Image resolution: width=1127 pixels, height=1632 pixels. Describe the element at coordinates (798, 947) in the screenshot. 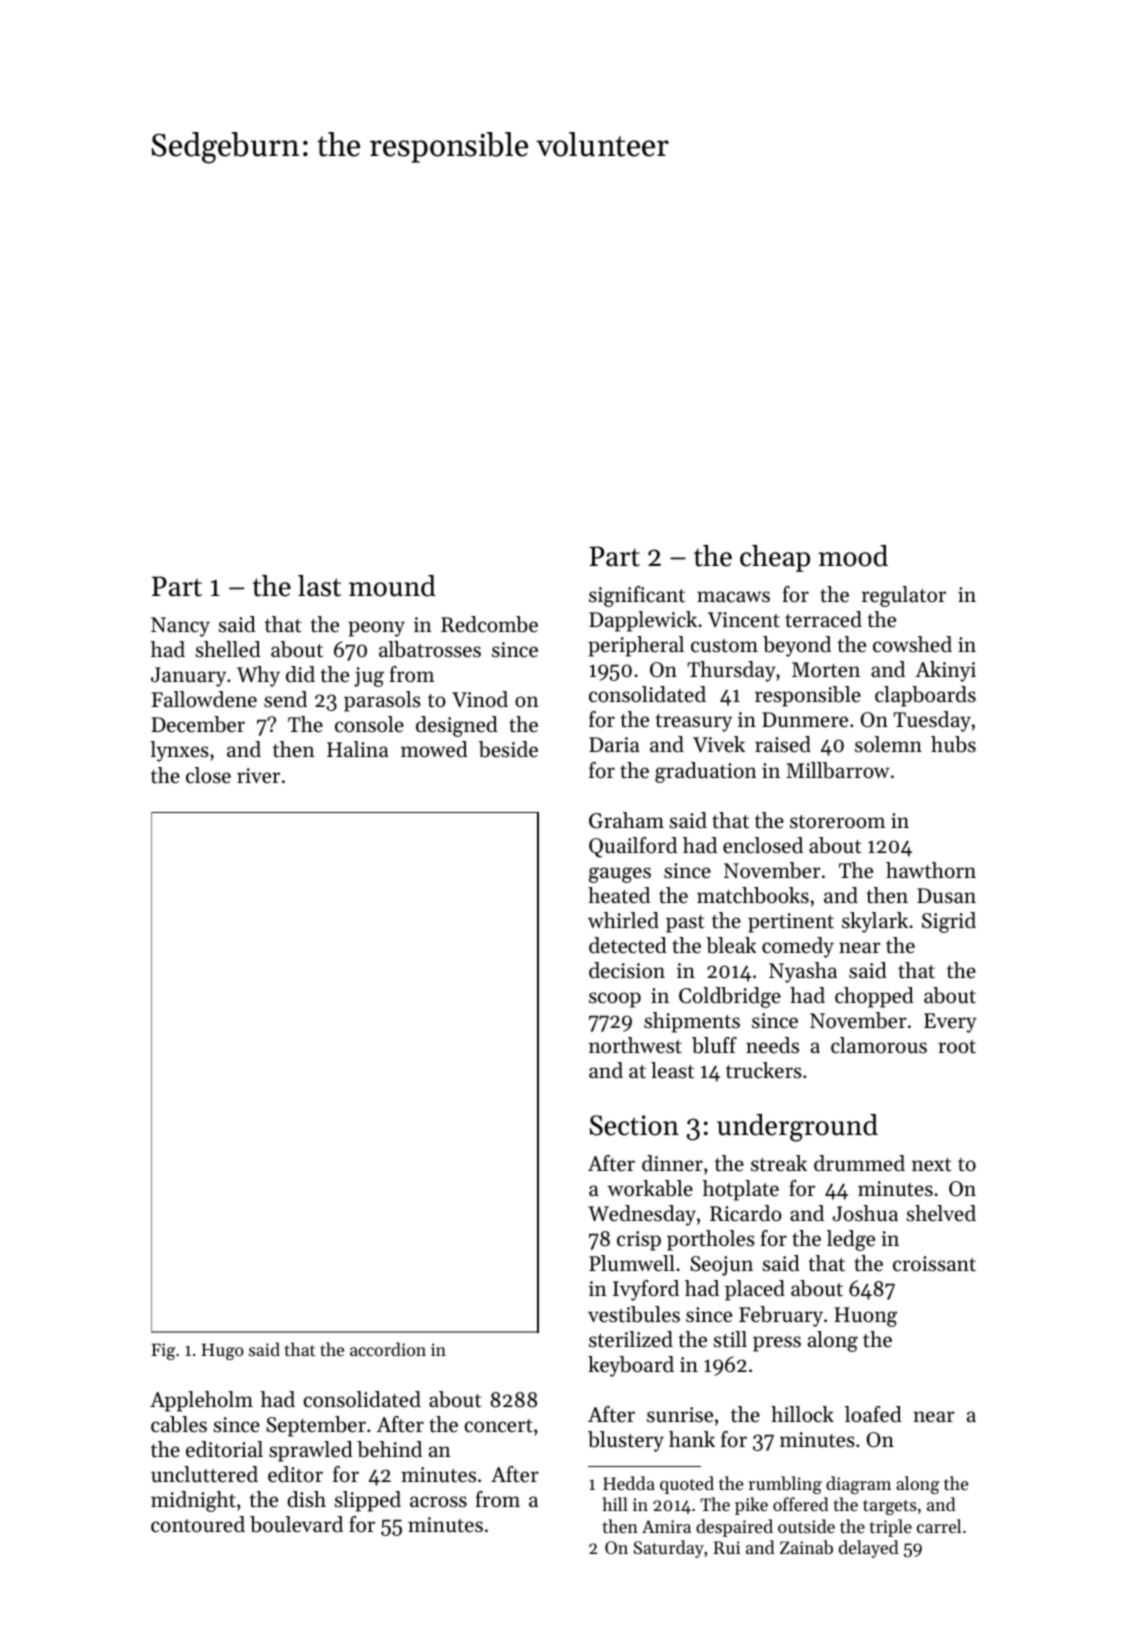

I see `comedy` at that location.
